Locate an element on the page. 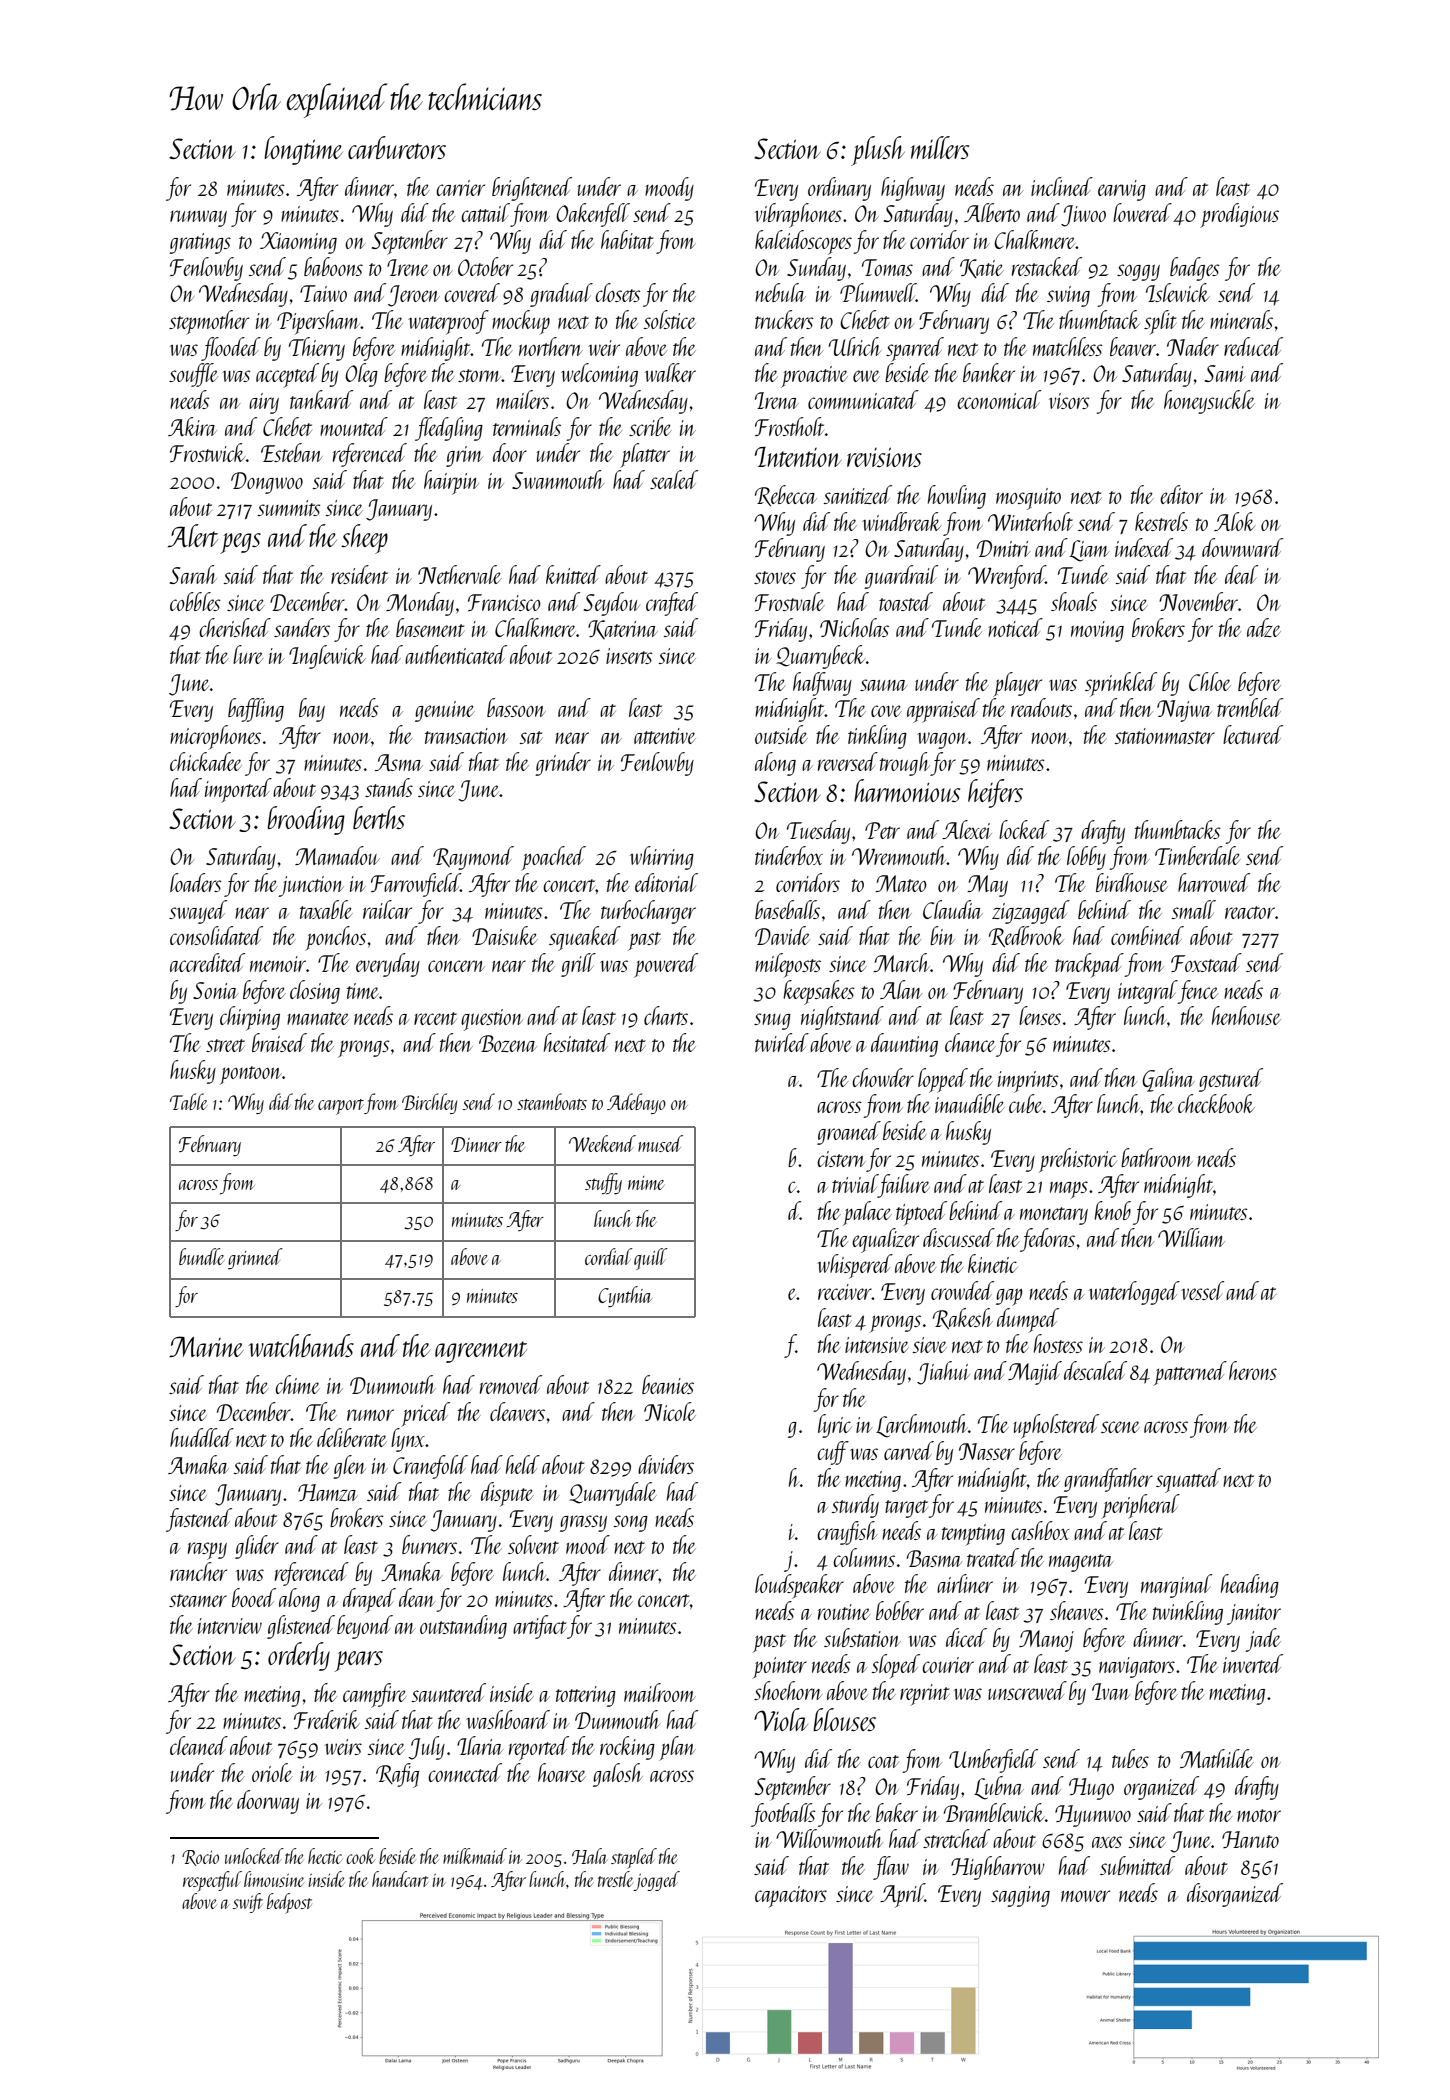 The height and width of the document is (2100, 1450). capacitors is located at coordinates (791, 1897).
